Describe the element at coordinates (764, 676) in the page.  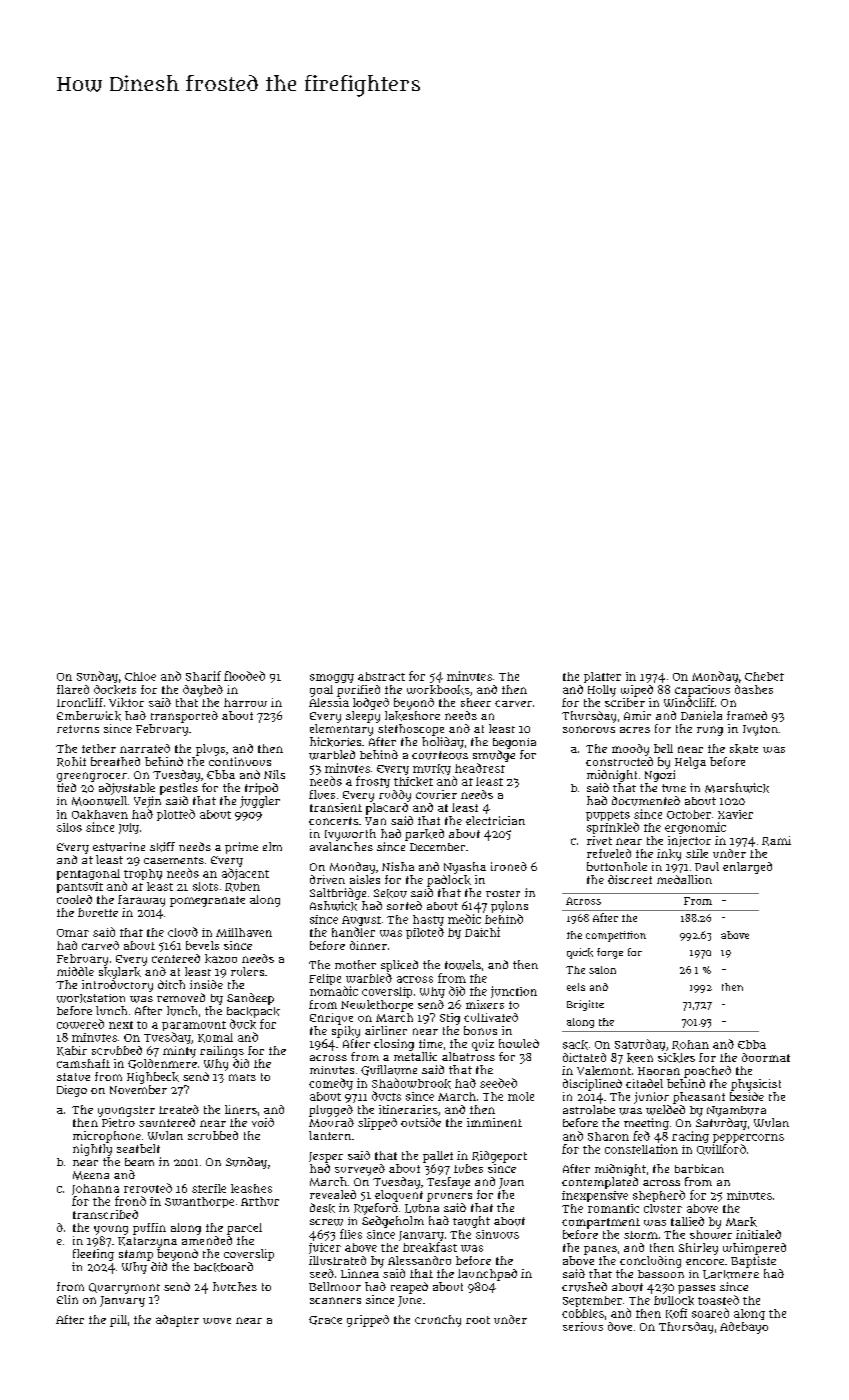
I see `Chebet` at that location.
